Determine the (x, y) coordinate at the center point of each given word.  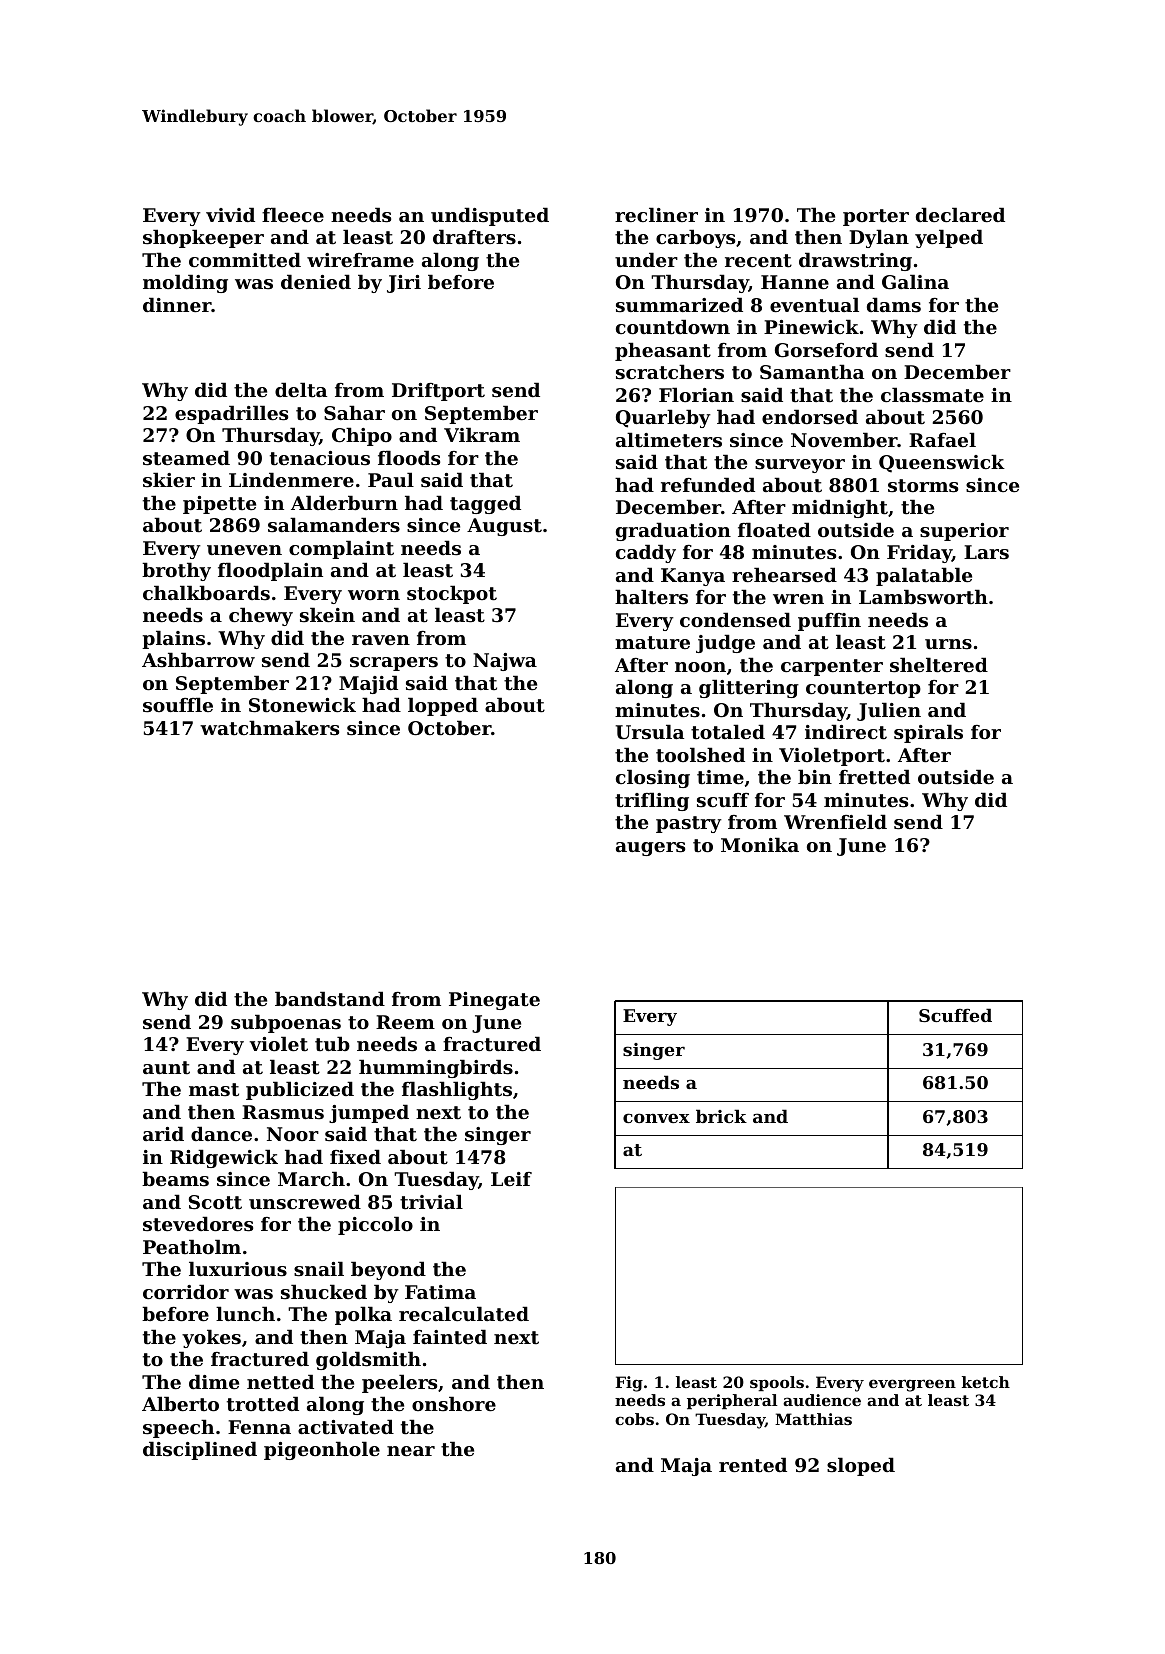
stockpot (452, 594)
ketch (986, 1382)
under (646, 259)
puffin (829, 622)
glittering (749, 688)
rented (753, 1465)
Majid (368, 684)
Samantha (812, 372)
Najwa (505, 662)
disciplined (200, 1450)
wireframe (360, 260)
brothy (176, 571)
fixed (355, 1156)
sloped (861, 1466)
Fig (629, 1384)
